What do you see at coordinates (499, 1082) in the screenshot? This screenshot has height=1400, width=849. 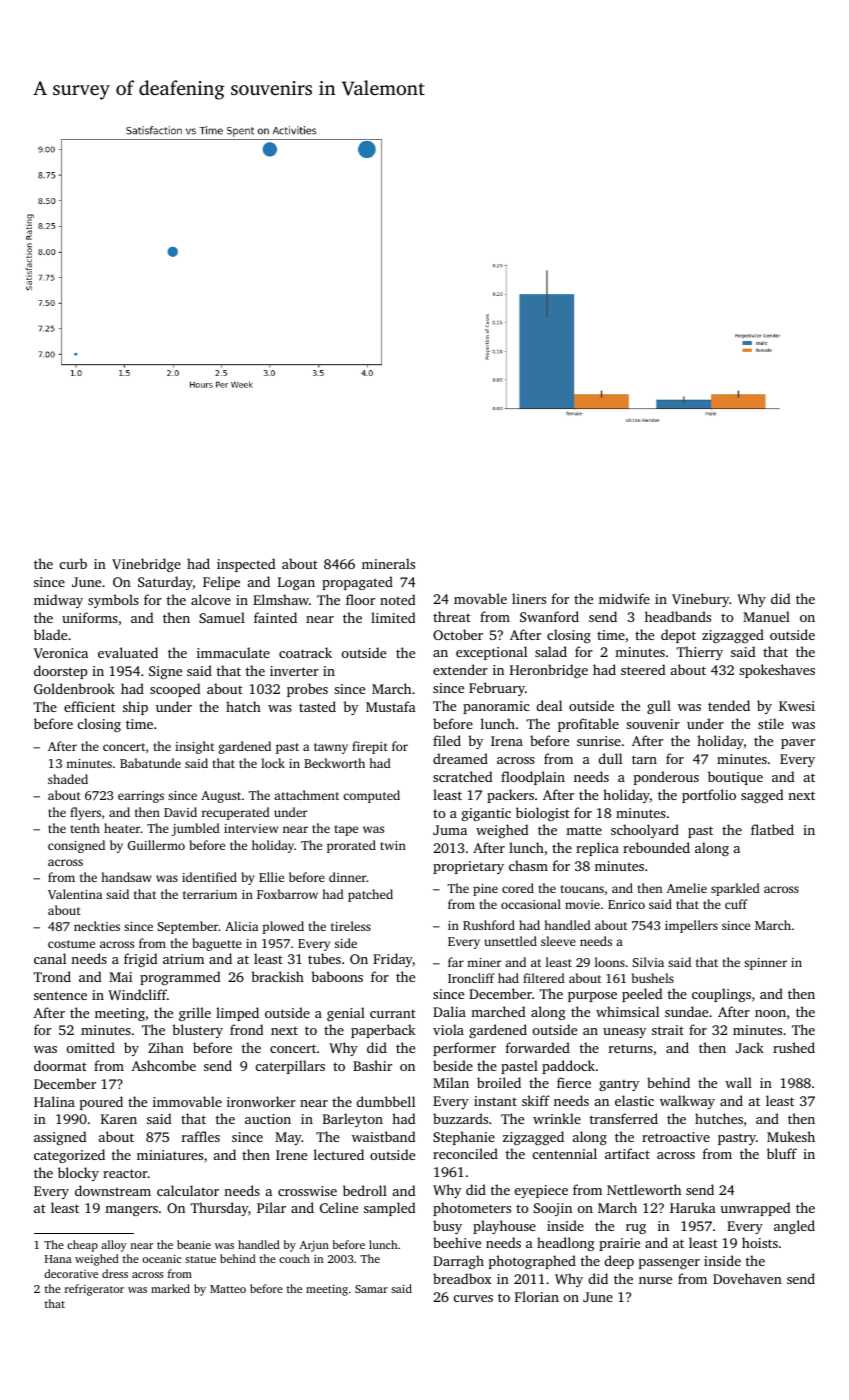 I see `broiled` at bounding box center [499, 1082].
